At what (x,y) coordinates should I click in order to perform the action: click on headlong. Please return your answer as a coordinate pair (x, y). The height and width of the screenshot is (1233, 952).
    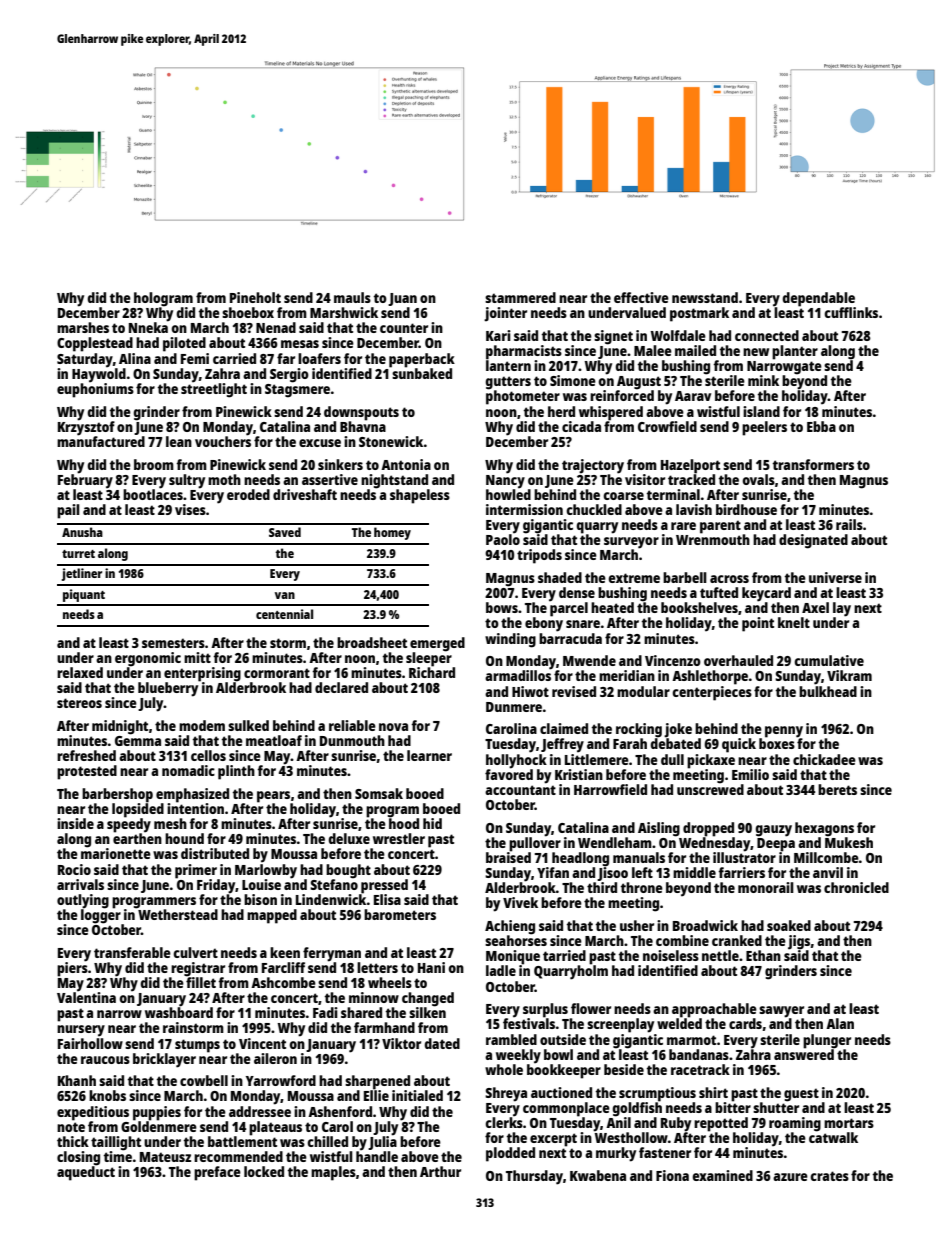
    Looking at the image, I should click on (580, 859).
